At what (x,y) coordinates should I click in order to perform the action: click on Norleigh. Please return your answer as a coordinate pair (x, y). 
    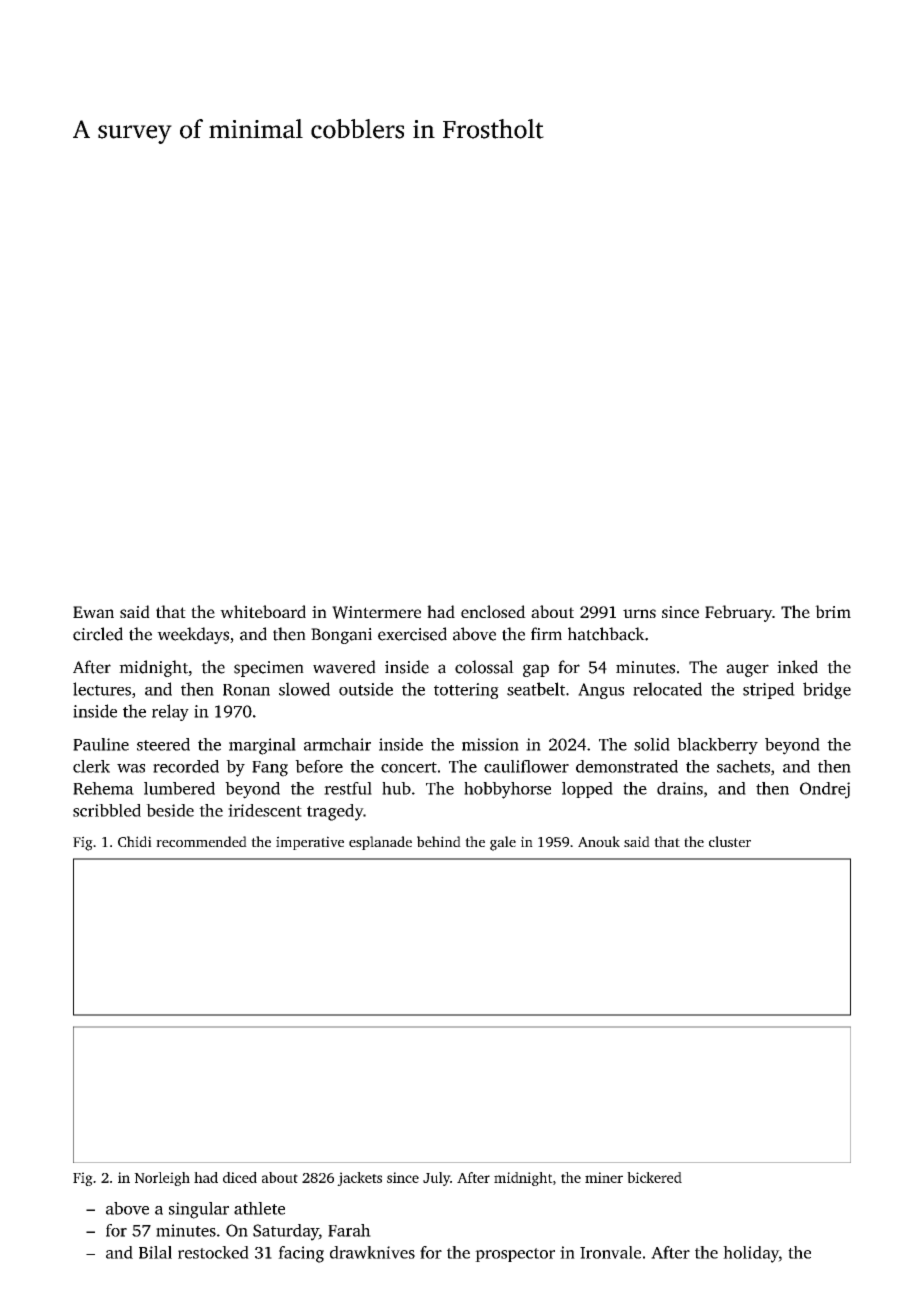
    Looking at the image, I should click on (162, 1179).
